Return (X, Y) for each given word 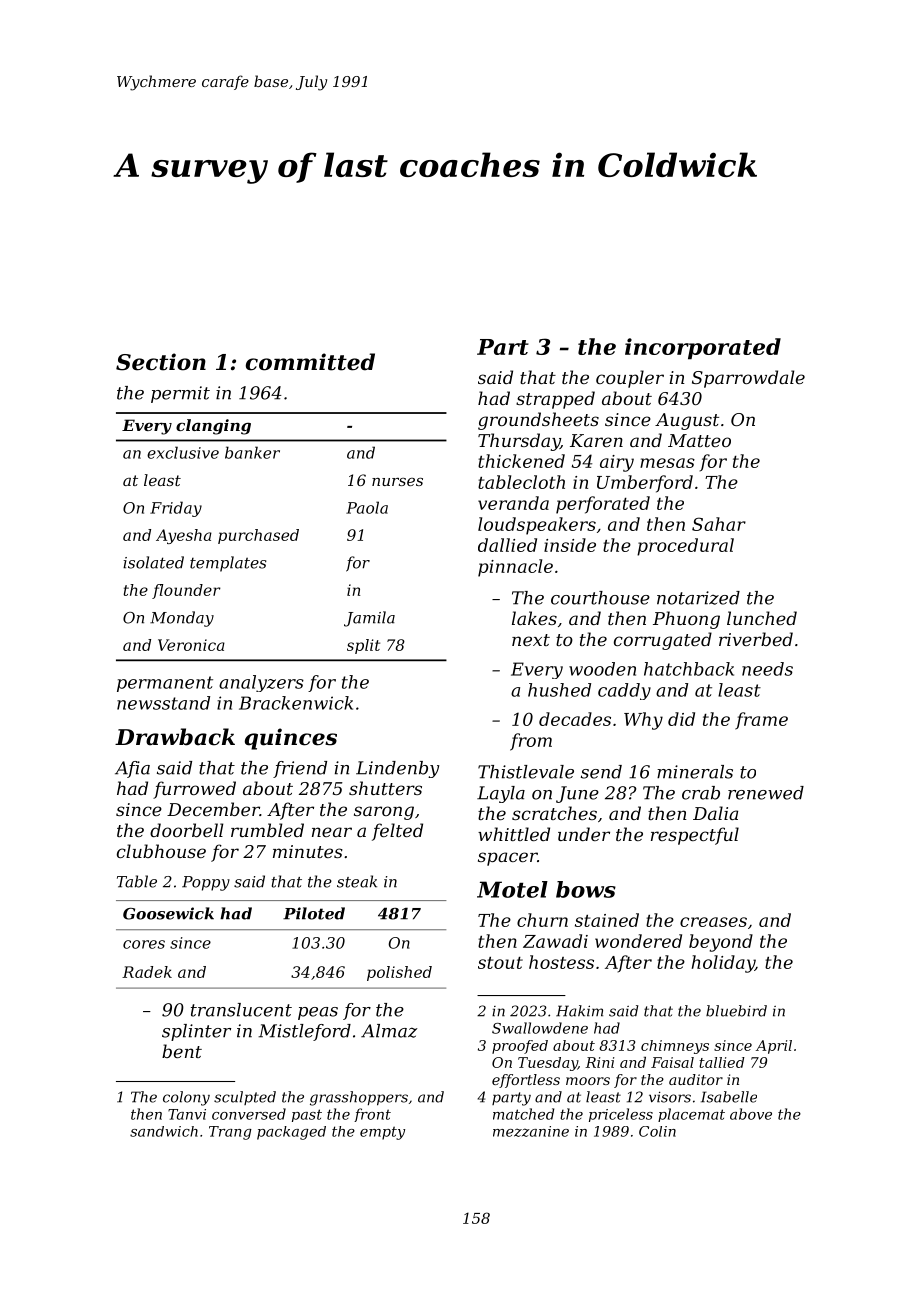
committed (310, 362)
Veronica (191, 645)
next (531, 640)
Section (161, 362)
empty (382, 1133)
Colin (657, 1131)
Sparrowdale (748, 379)
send (601, 772)
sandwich (164, 1131)
